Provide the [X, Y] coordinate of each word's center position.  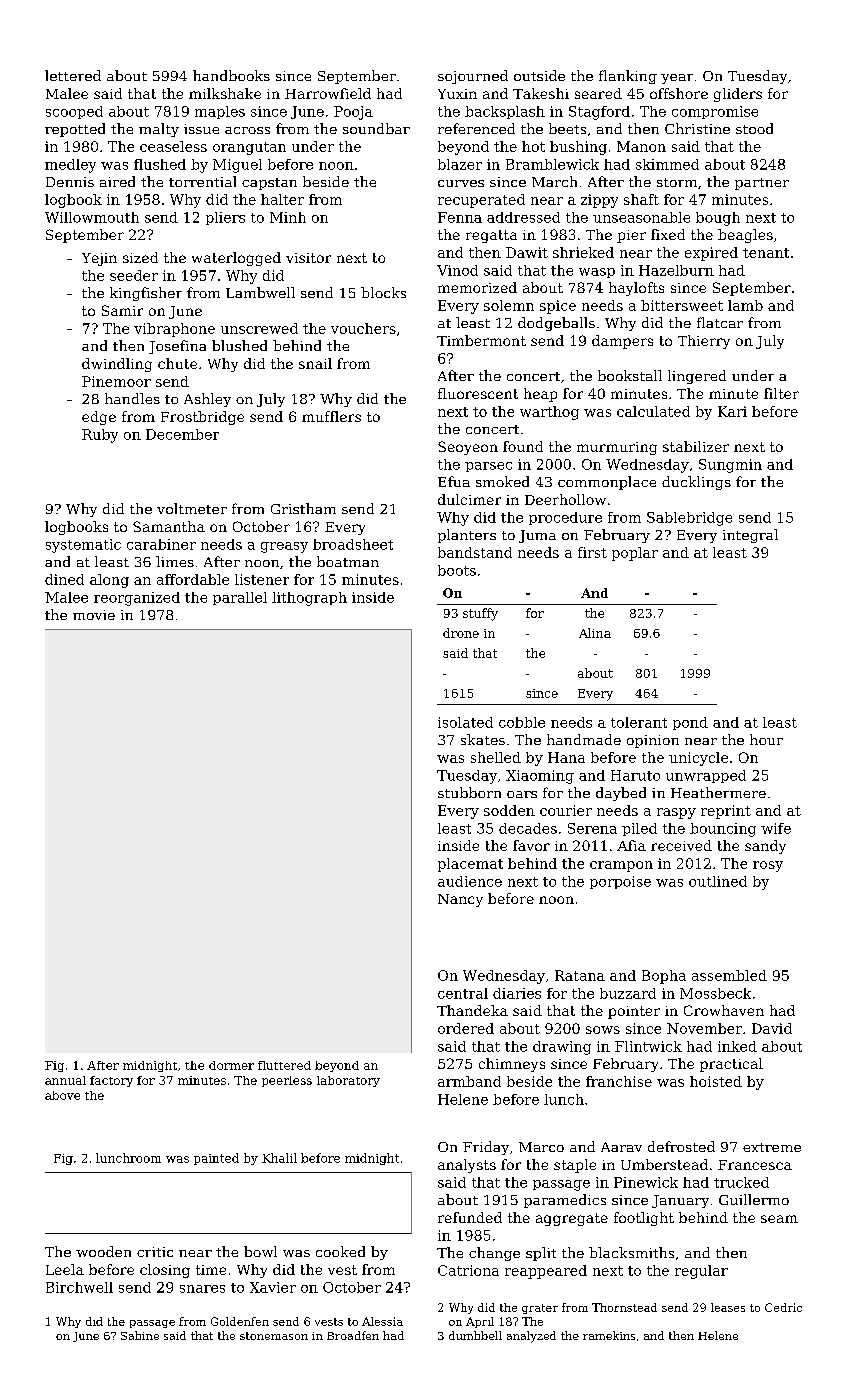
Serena [592, 828]
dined [64, 579]
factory [111, 1081]
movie [94, 615]
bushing [578, 148]
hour [766, 739]
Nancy [460, 900]
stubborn [469, 792]
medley [70, 166]
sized [140, 257]
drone [461, 633]
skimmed [667, 164]
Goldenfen [240, 1321]
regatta [491, 236]
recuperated [481, 201]
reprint [726, 812]
